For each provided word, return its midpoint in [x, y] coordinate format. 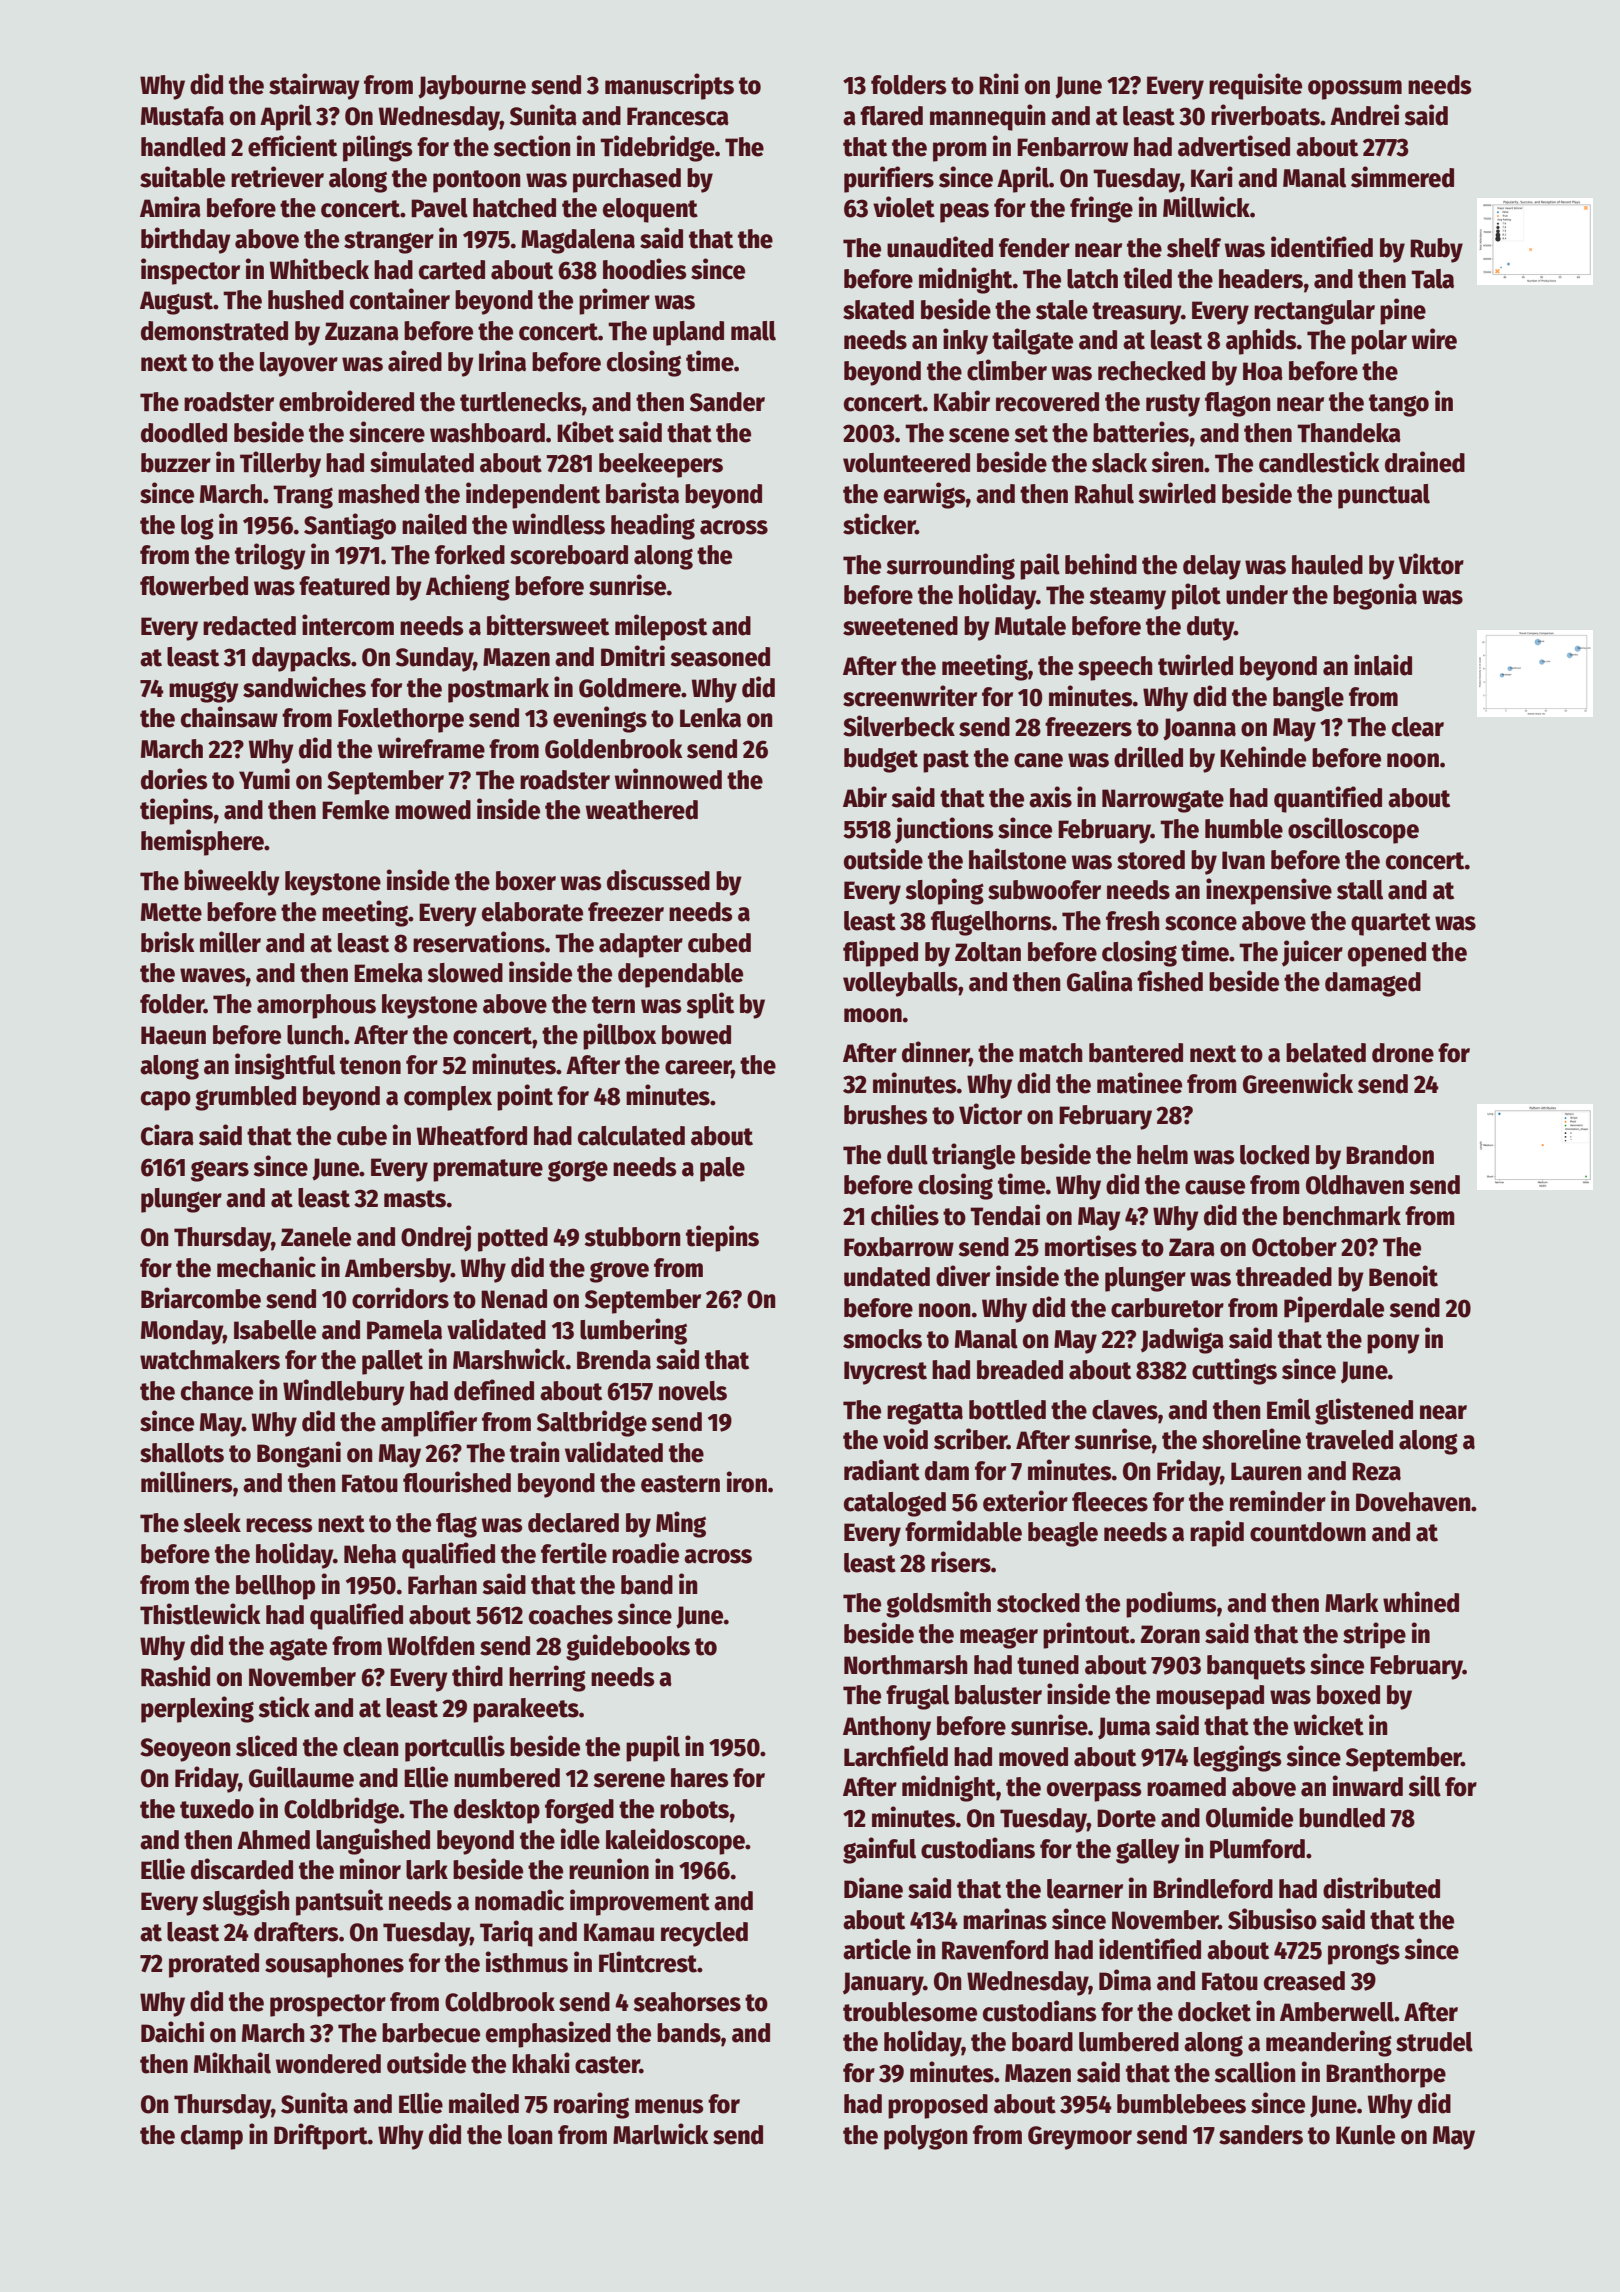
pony [1393, 1344]
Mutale [1030, 626]
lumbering [633, 1331]
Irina [502, 361]
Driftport [321, 2136]
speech [1115, 668]
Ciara [167, 1135]
